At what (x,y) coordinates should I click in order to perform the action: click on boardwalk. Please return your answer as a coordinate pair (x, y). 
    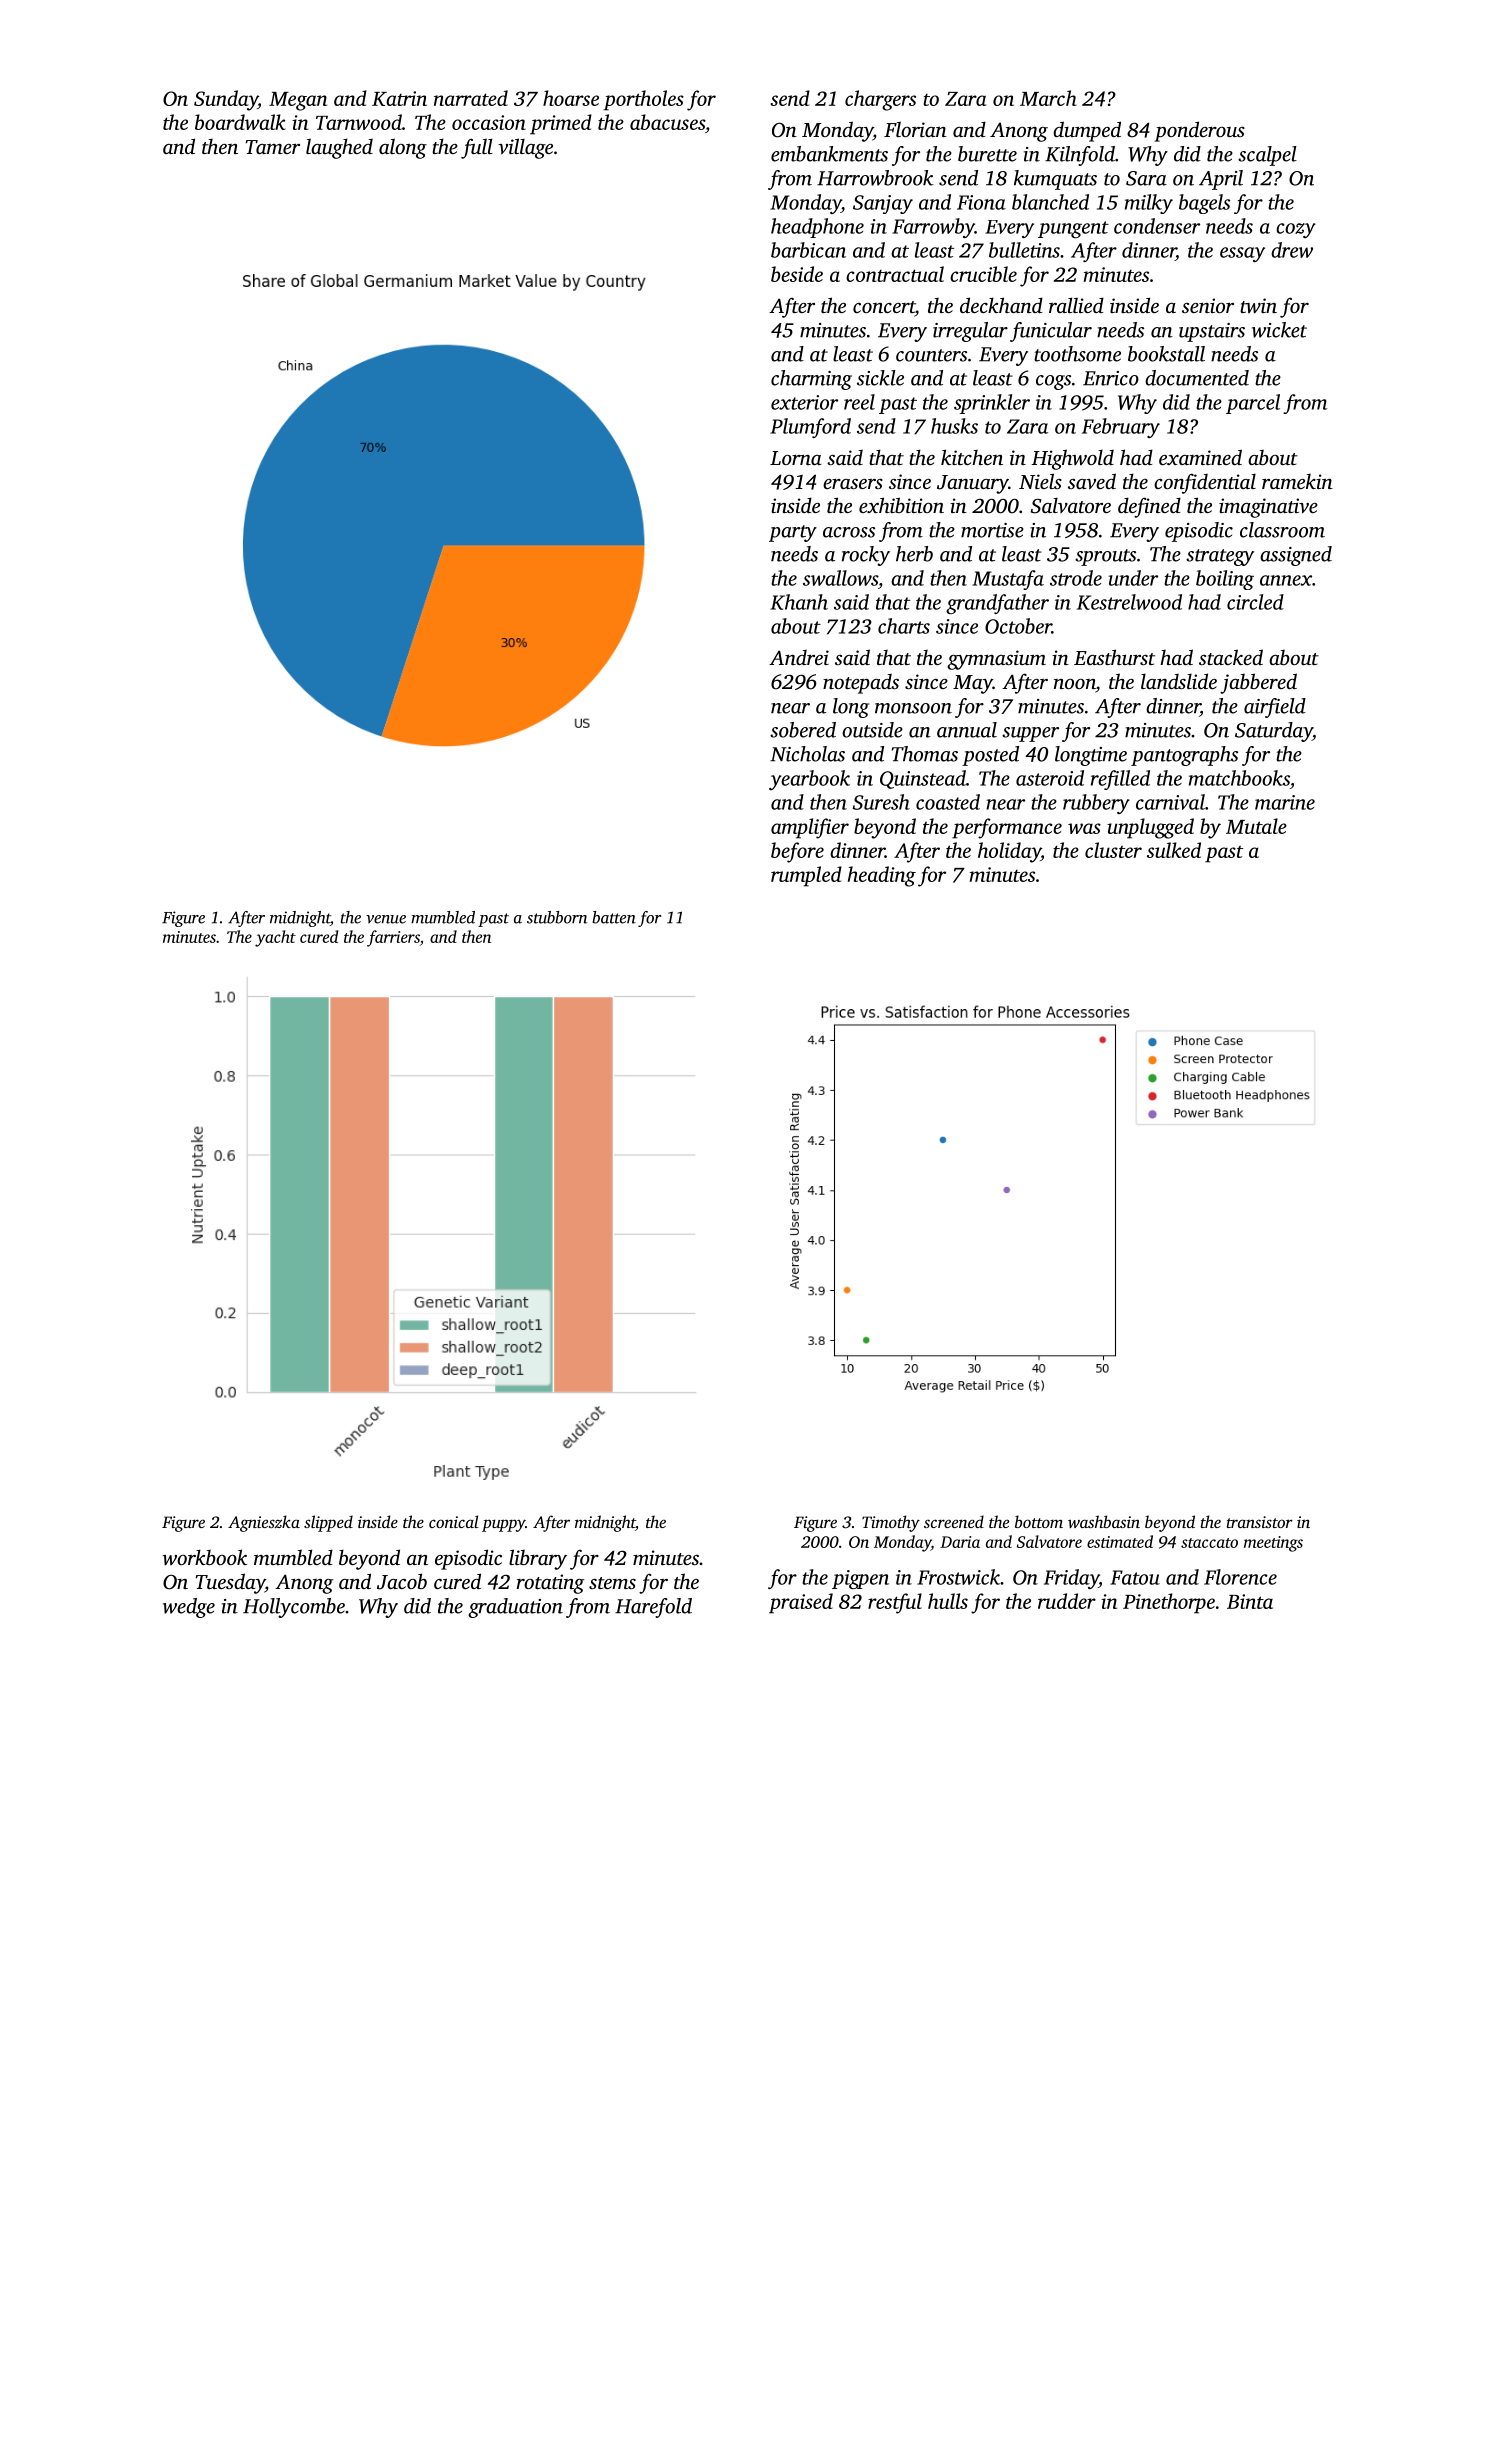
    Looking at the image, I should click on (240, 122).
